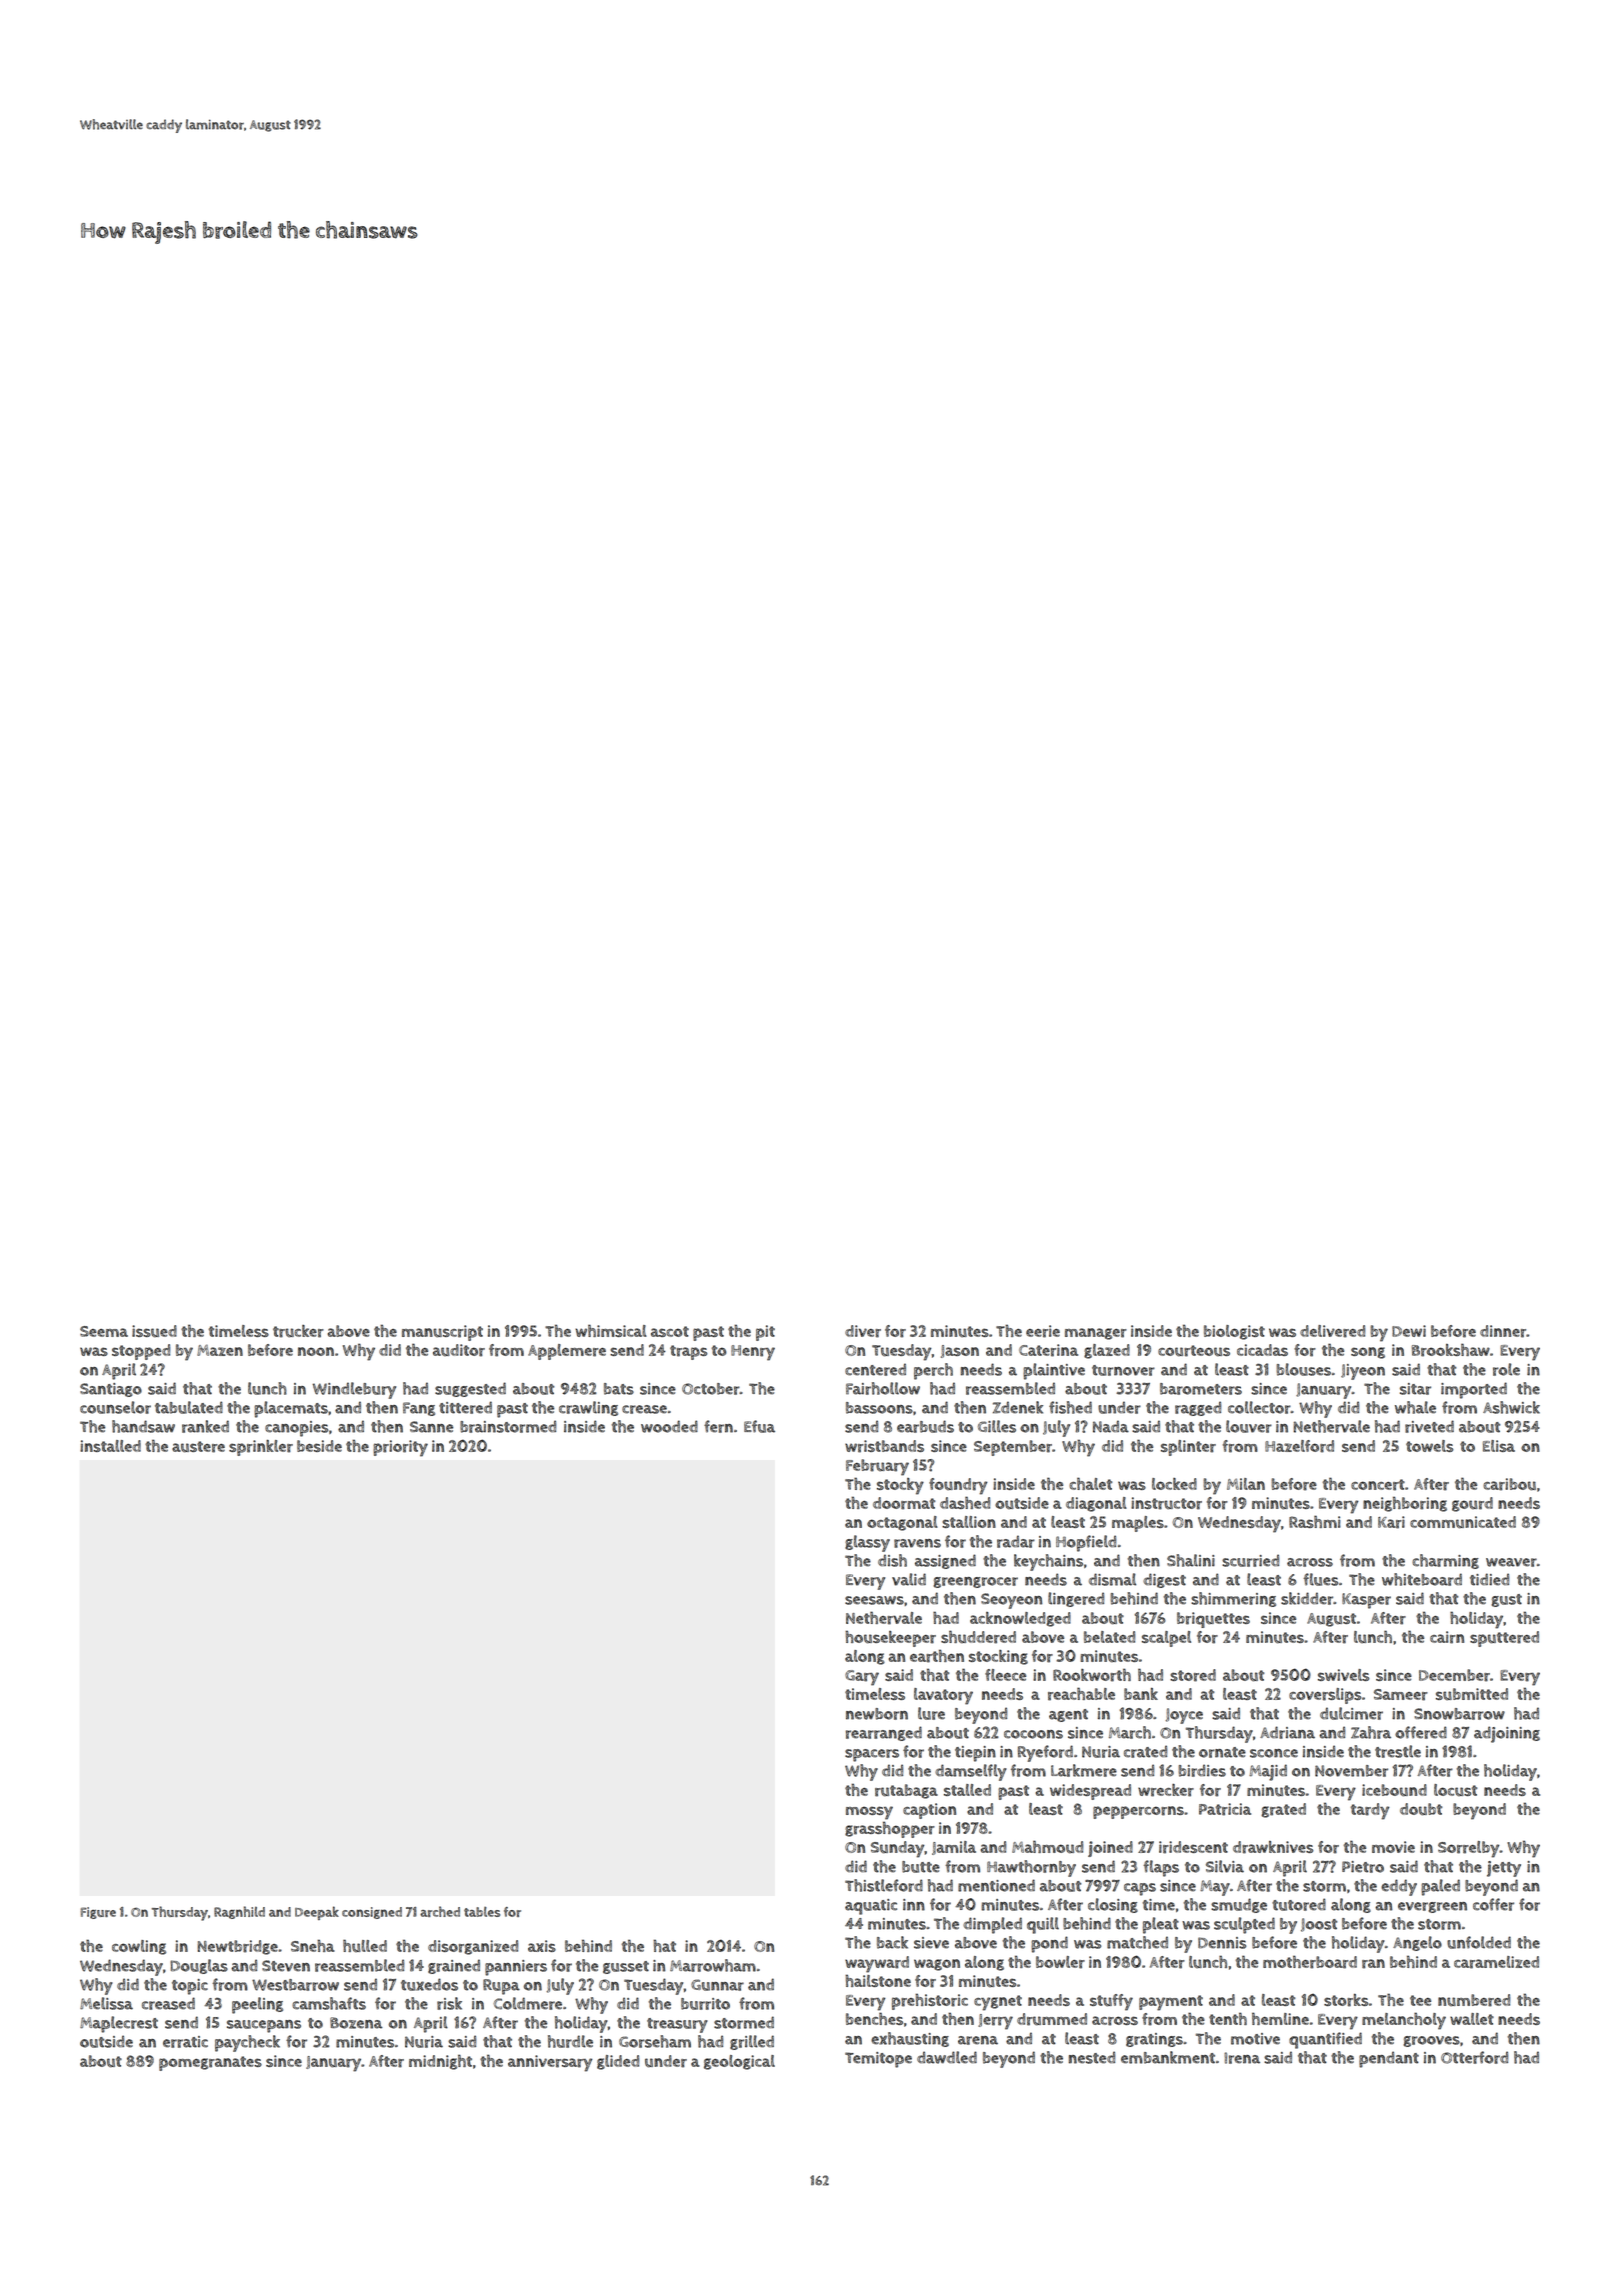 This screenshot has height=2292, width=1620. What do you see at coordinates (869, 1813) in the screenshot?
I see `mossy` at bounding box center [869, 1813].
